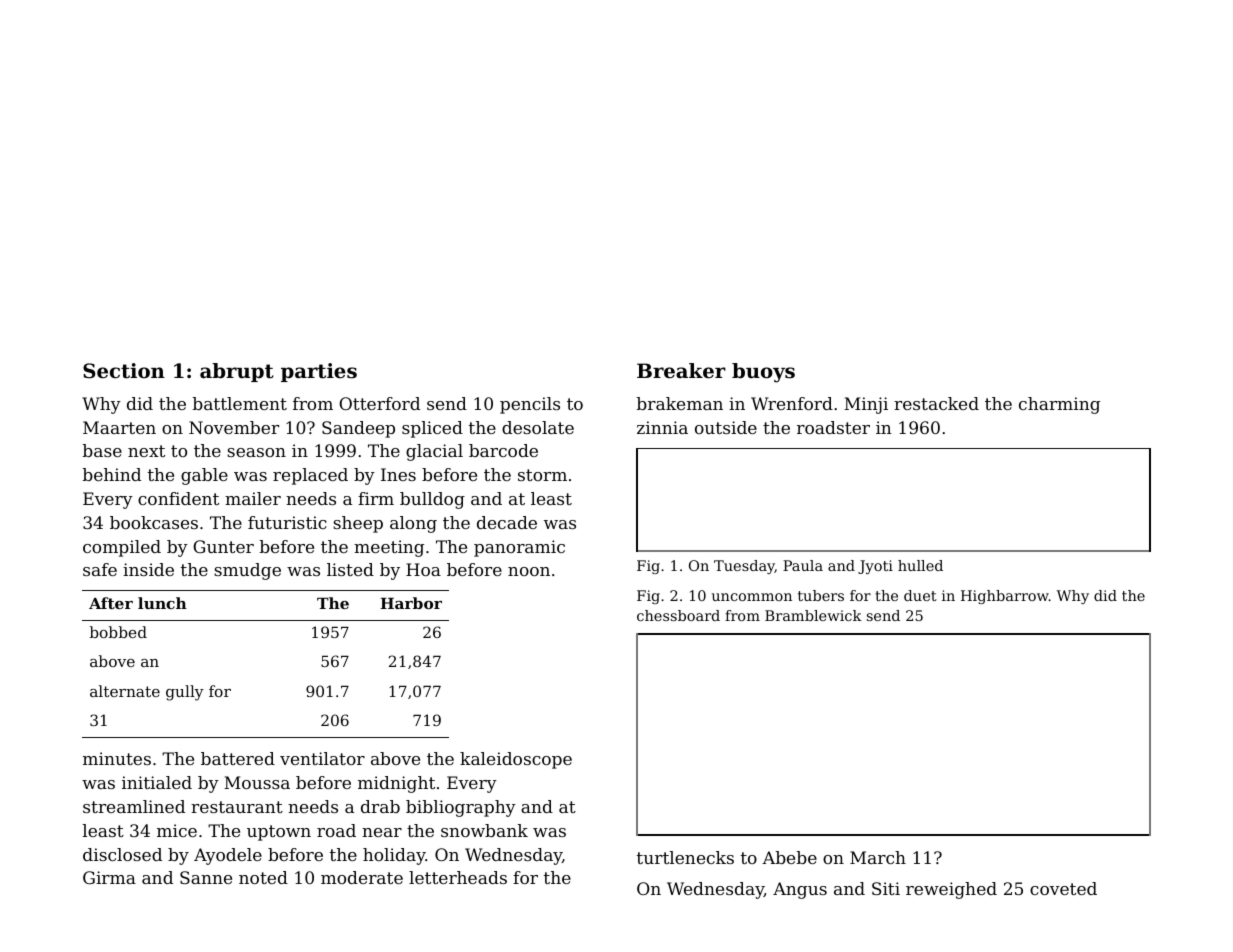  Describe the element at coordinates (516, 760) in the page. I see `kaleidoscope` at that location.
